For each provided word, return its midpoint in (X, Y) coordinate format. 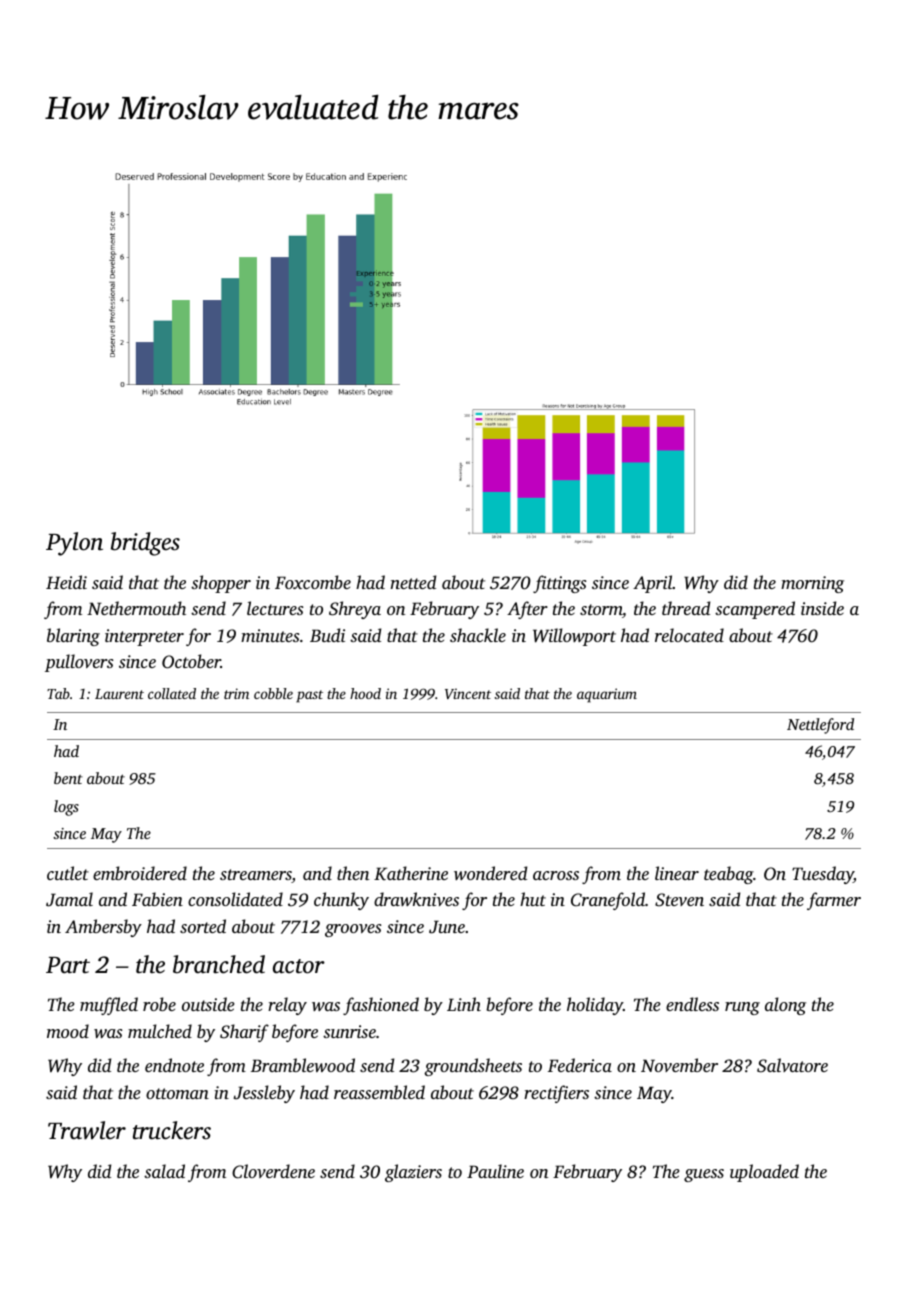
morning (812, 584)
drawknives (416, 899)
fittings (559, 584)
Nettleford (820, 726)
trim (236, 693)
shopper (221, 584)
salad (164, 1171)
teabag (728, 875)
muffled (109, 1006)
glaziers (413, 1173)
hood (365, 693)
